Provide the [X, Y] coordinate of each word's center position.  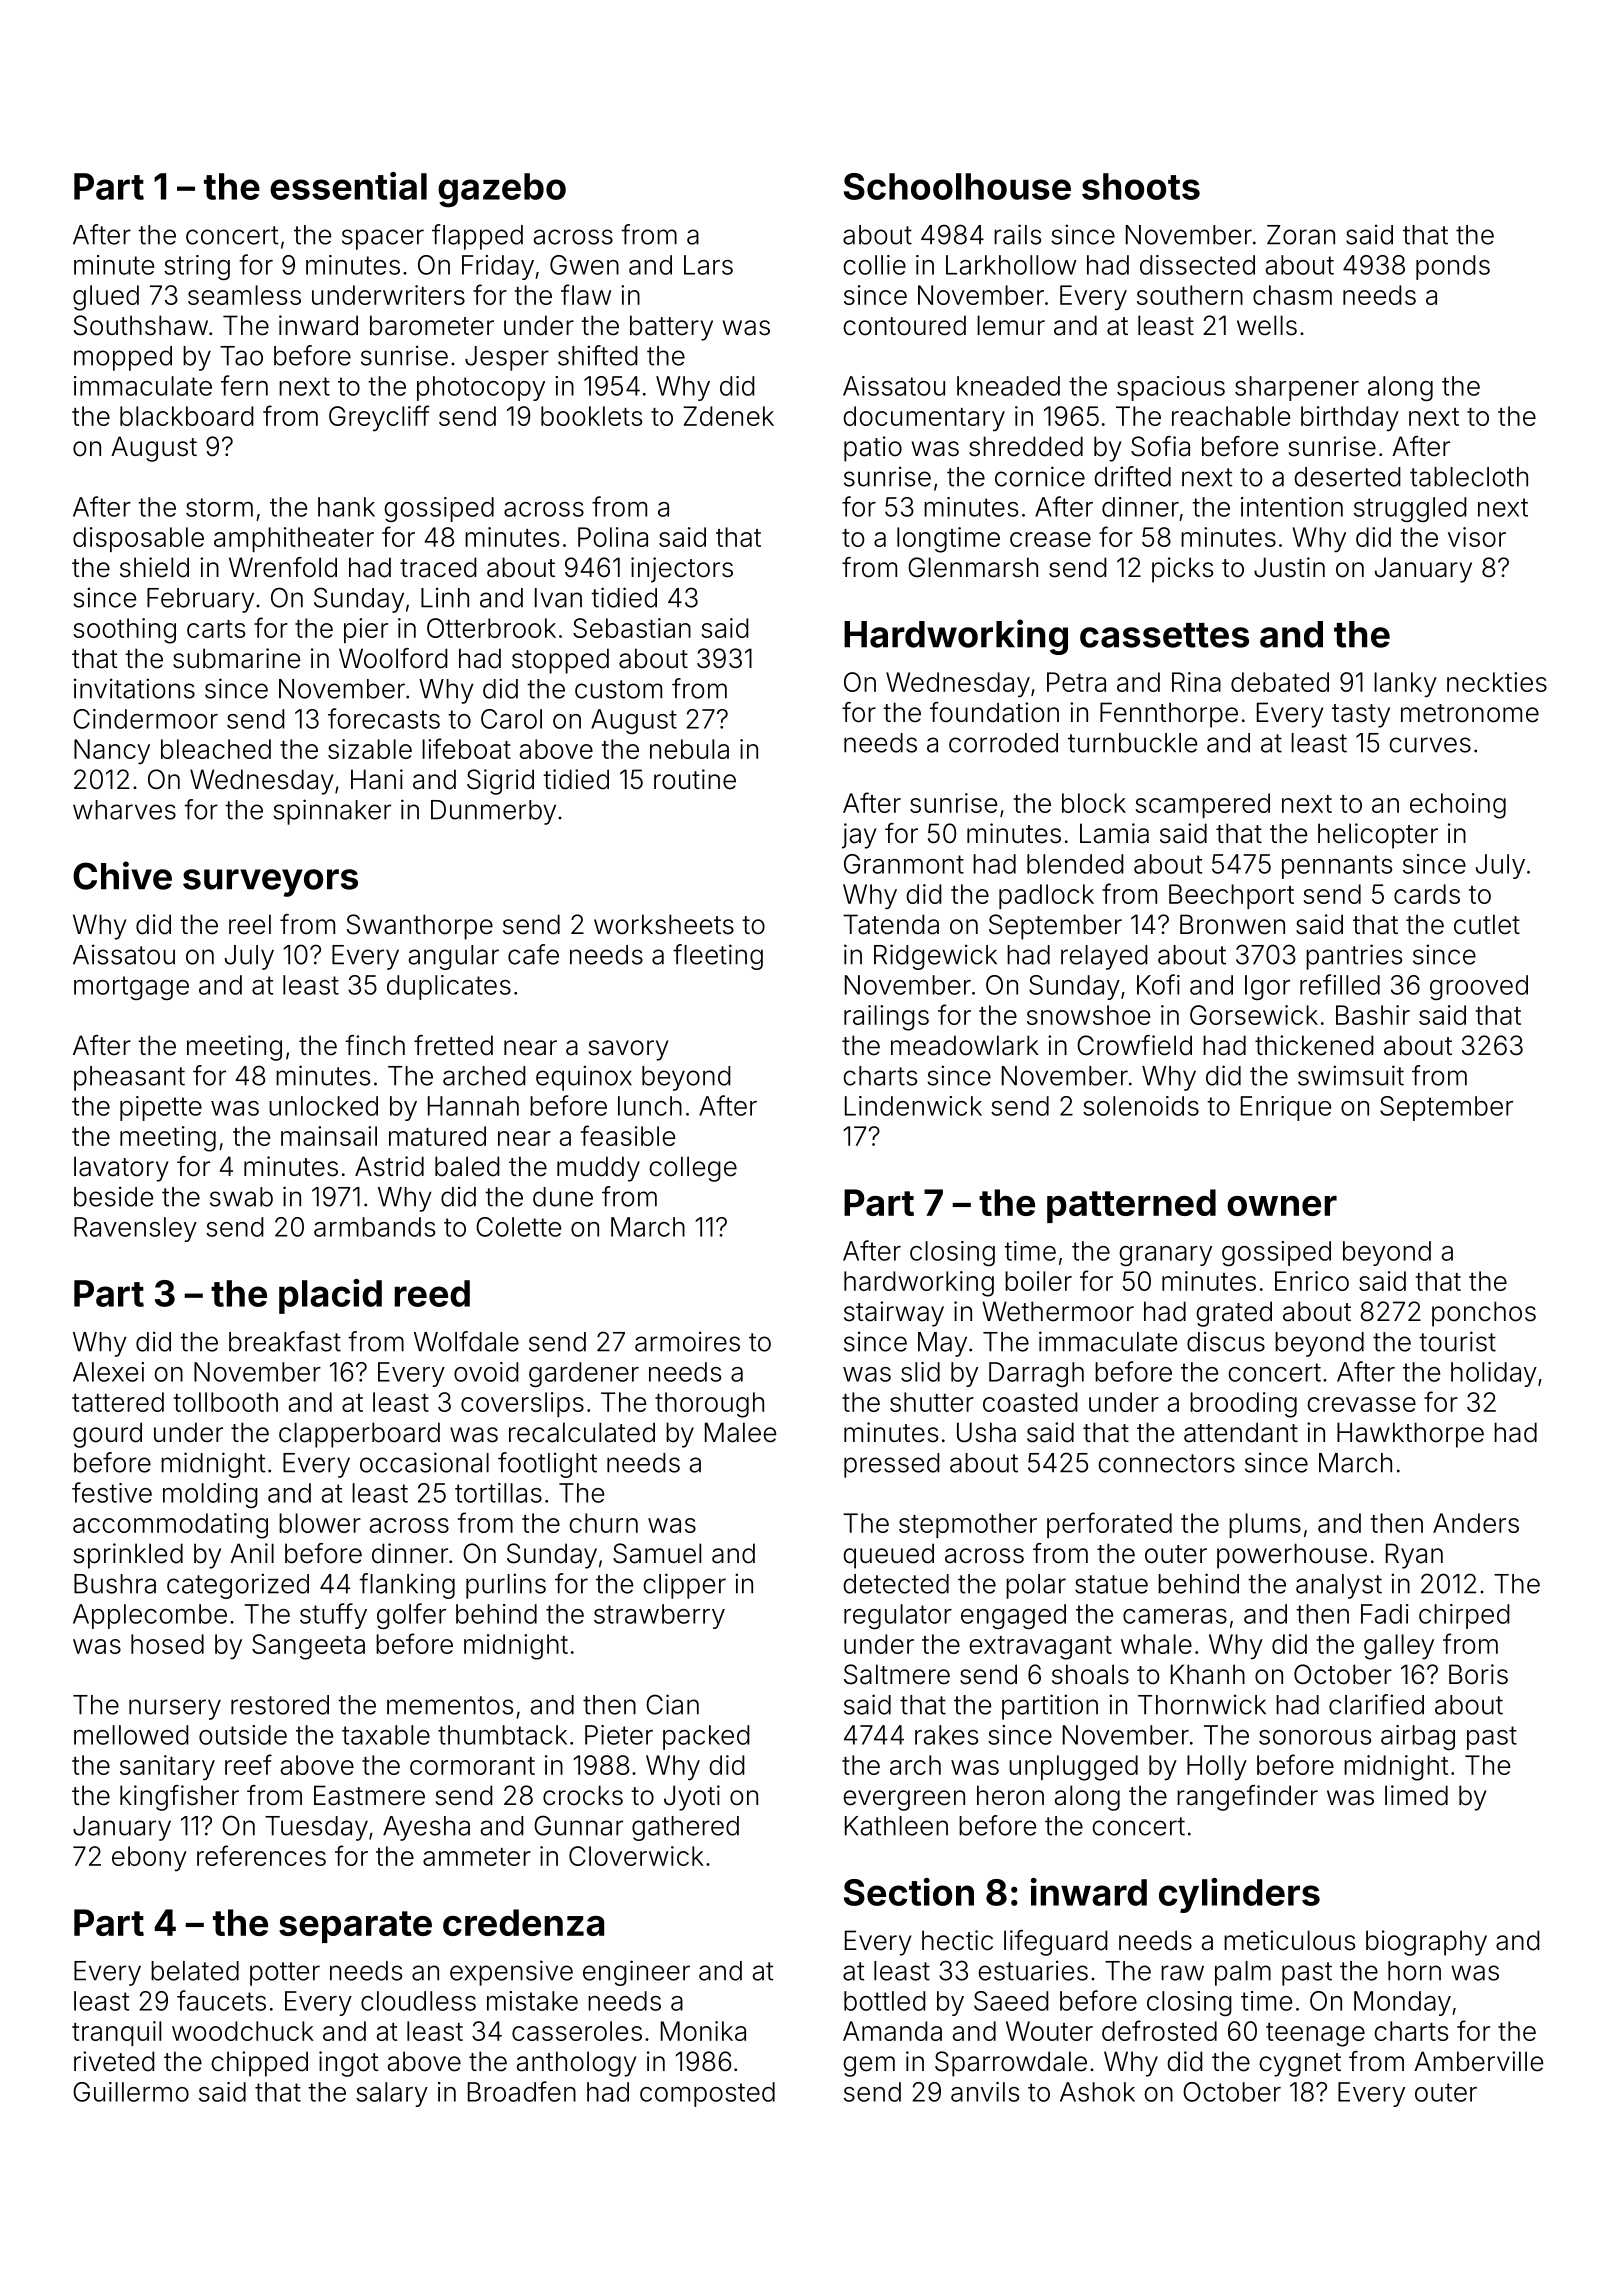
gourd [107, 1435]
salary [392, 2094]
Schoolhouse [957, 186]
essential [348, 186]
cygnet [1300, 2065]
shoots [1141, 186]
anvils [985, 2092]
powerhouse [1292, 1556]
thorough [709, 1405]
